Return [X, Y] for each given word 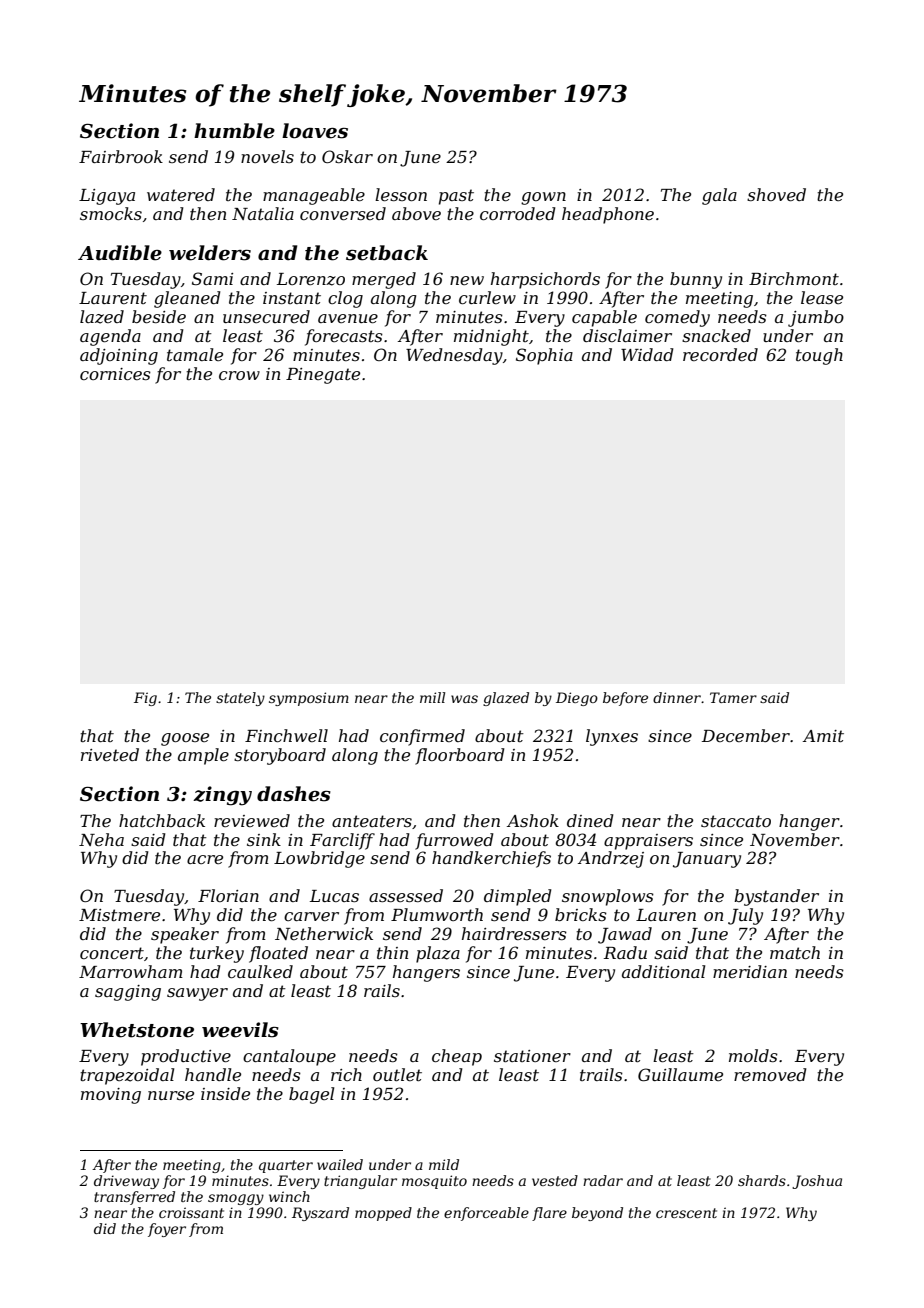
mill [432, 697]
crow [239, 375]
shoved [776, 194]
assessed [406, 895]
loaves [315, 131]
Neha [101, 839]
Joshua [817, 1182]
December [746, 735]
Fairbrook [121, 156]
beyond [597, 1214]
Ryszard [320, 1214]
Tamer [733, 697]
